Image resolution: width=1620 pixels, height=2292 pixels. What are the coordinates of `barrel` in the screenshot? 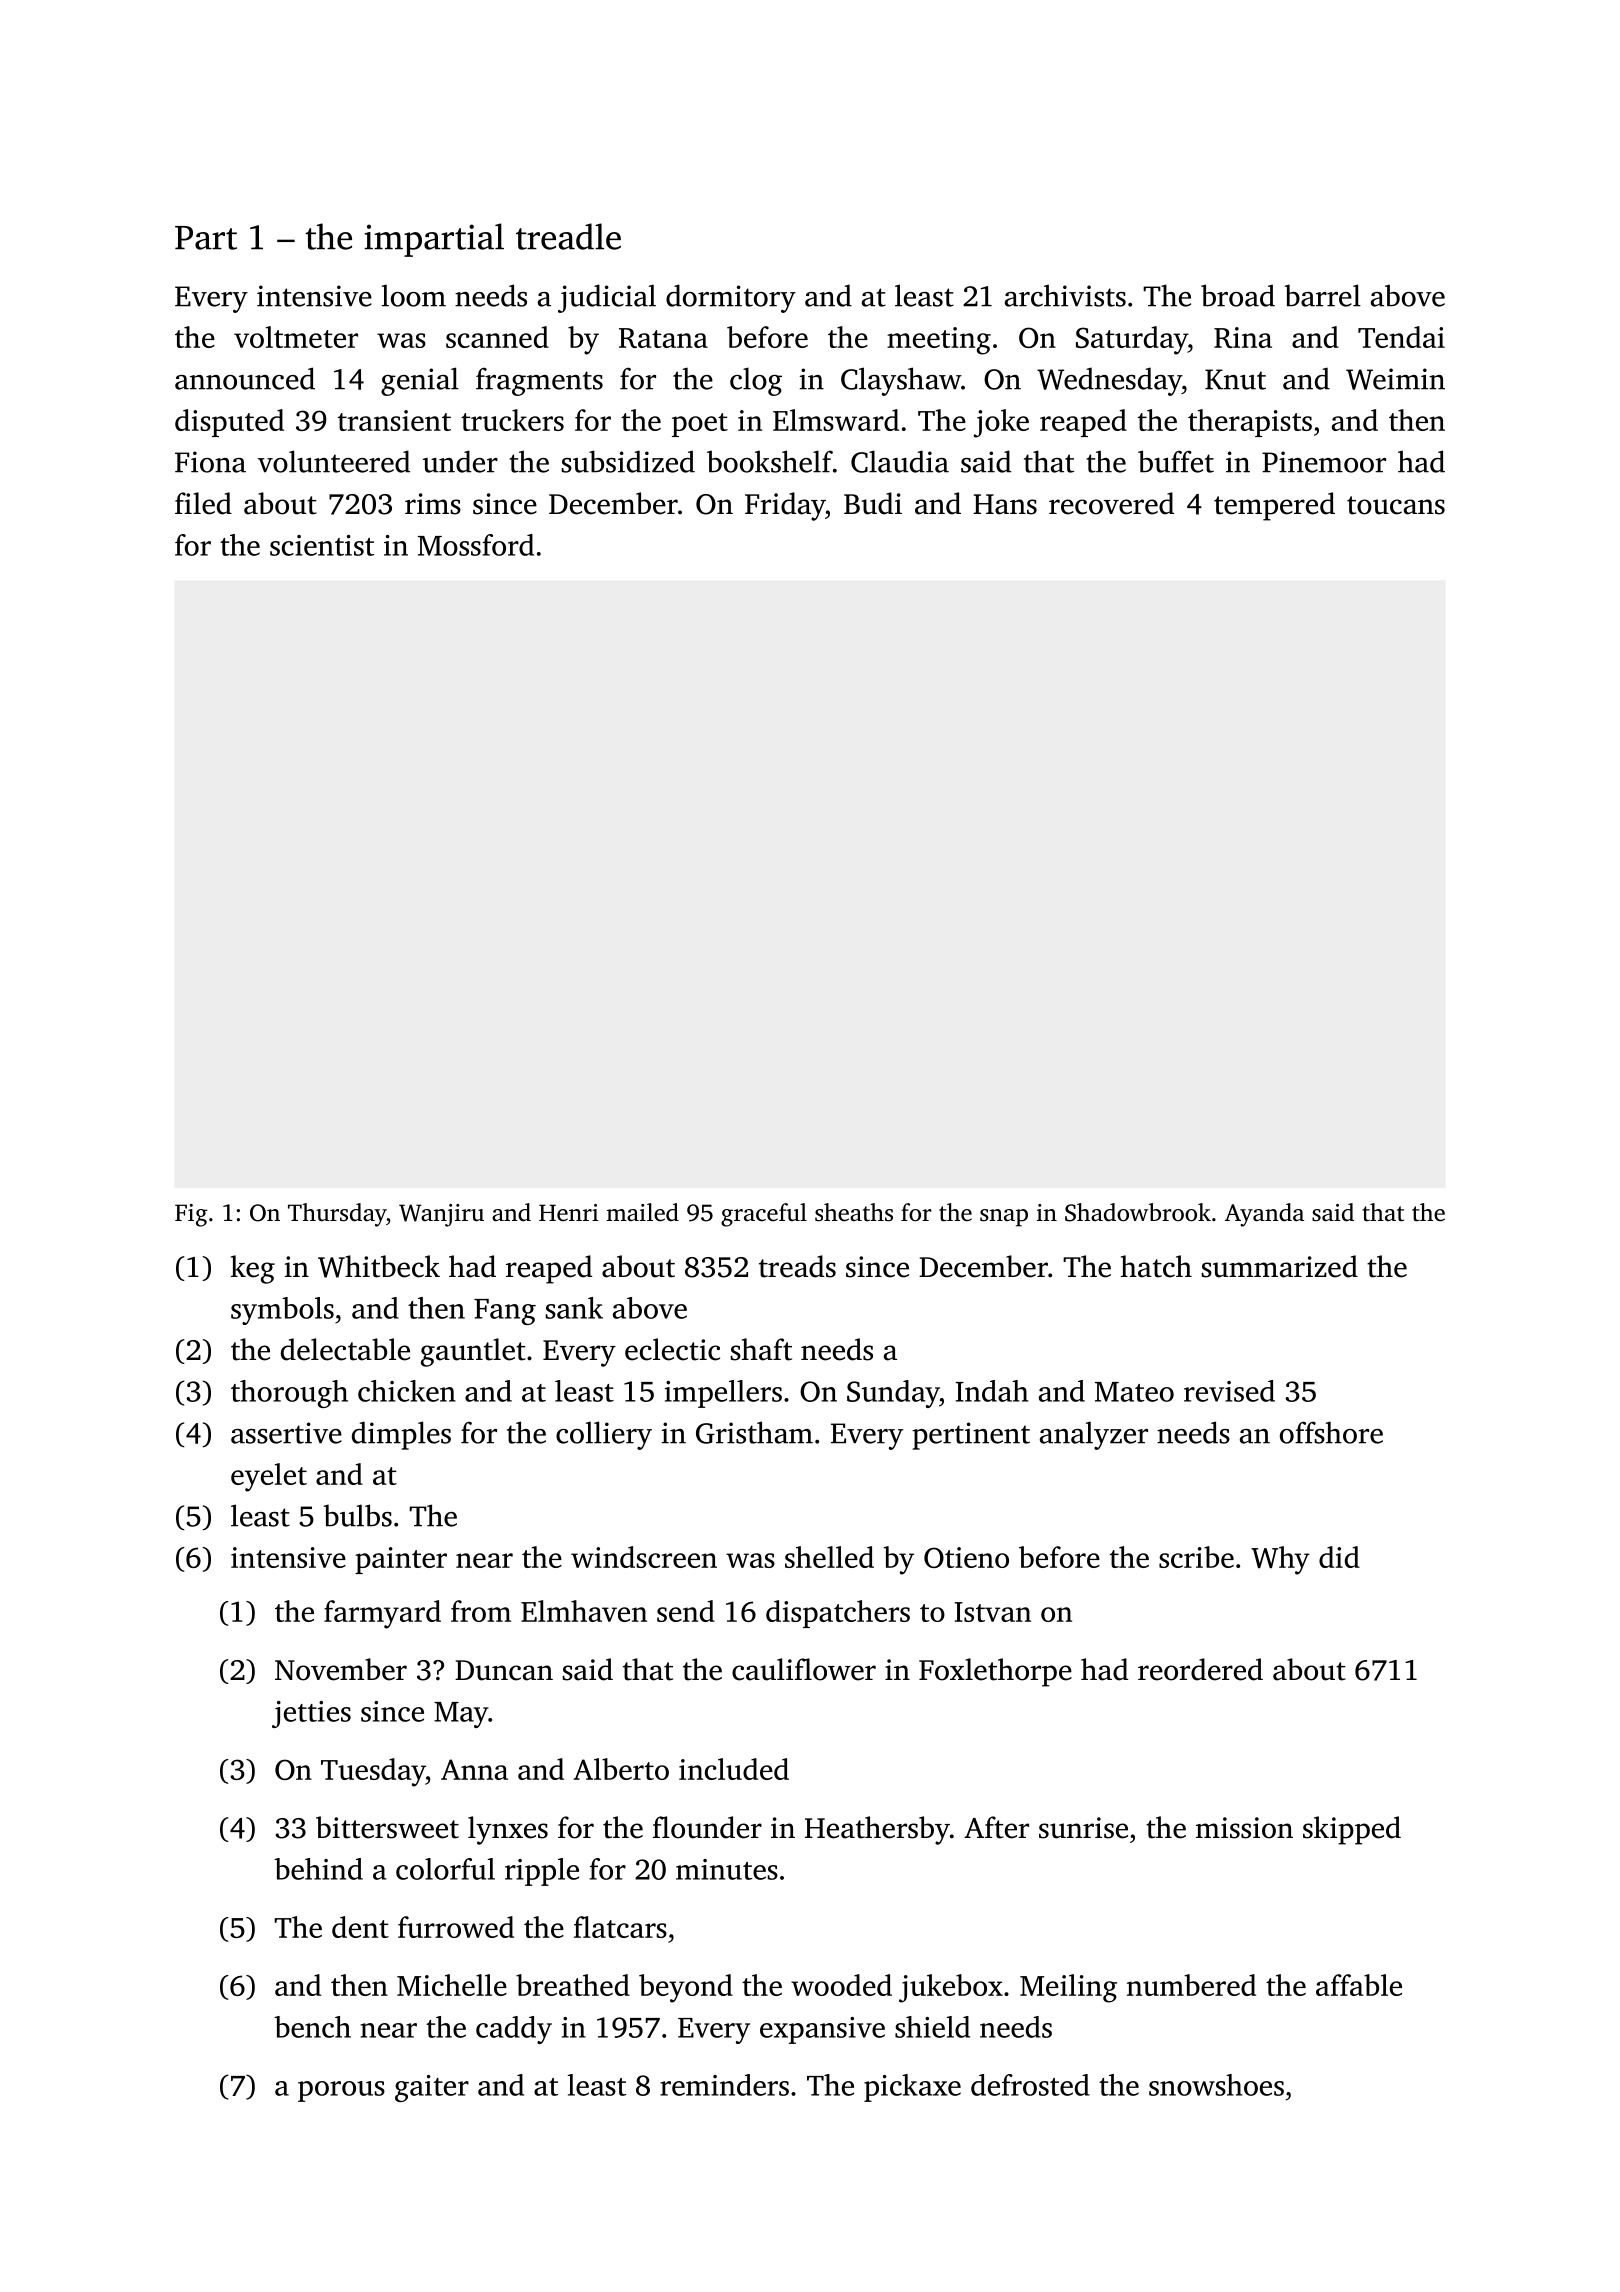 It's located at (1322, 295).
